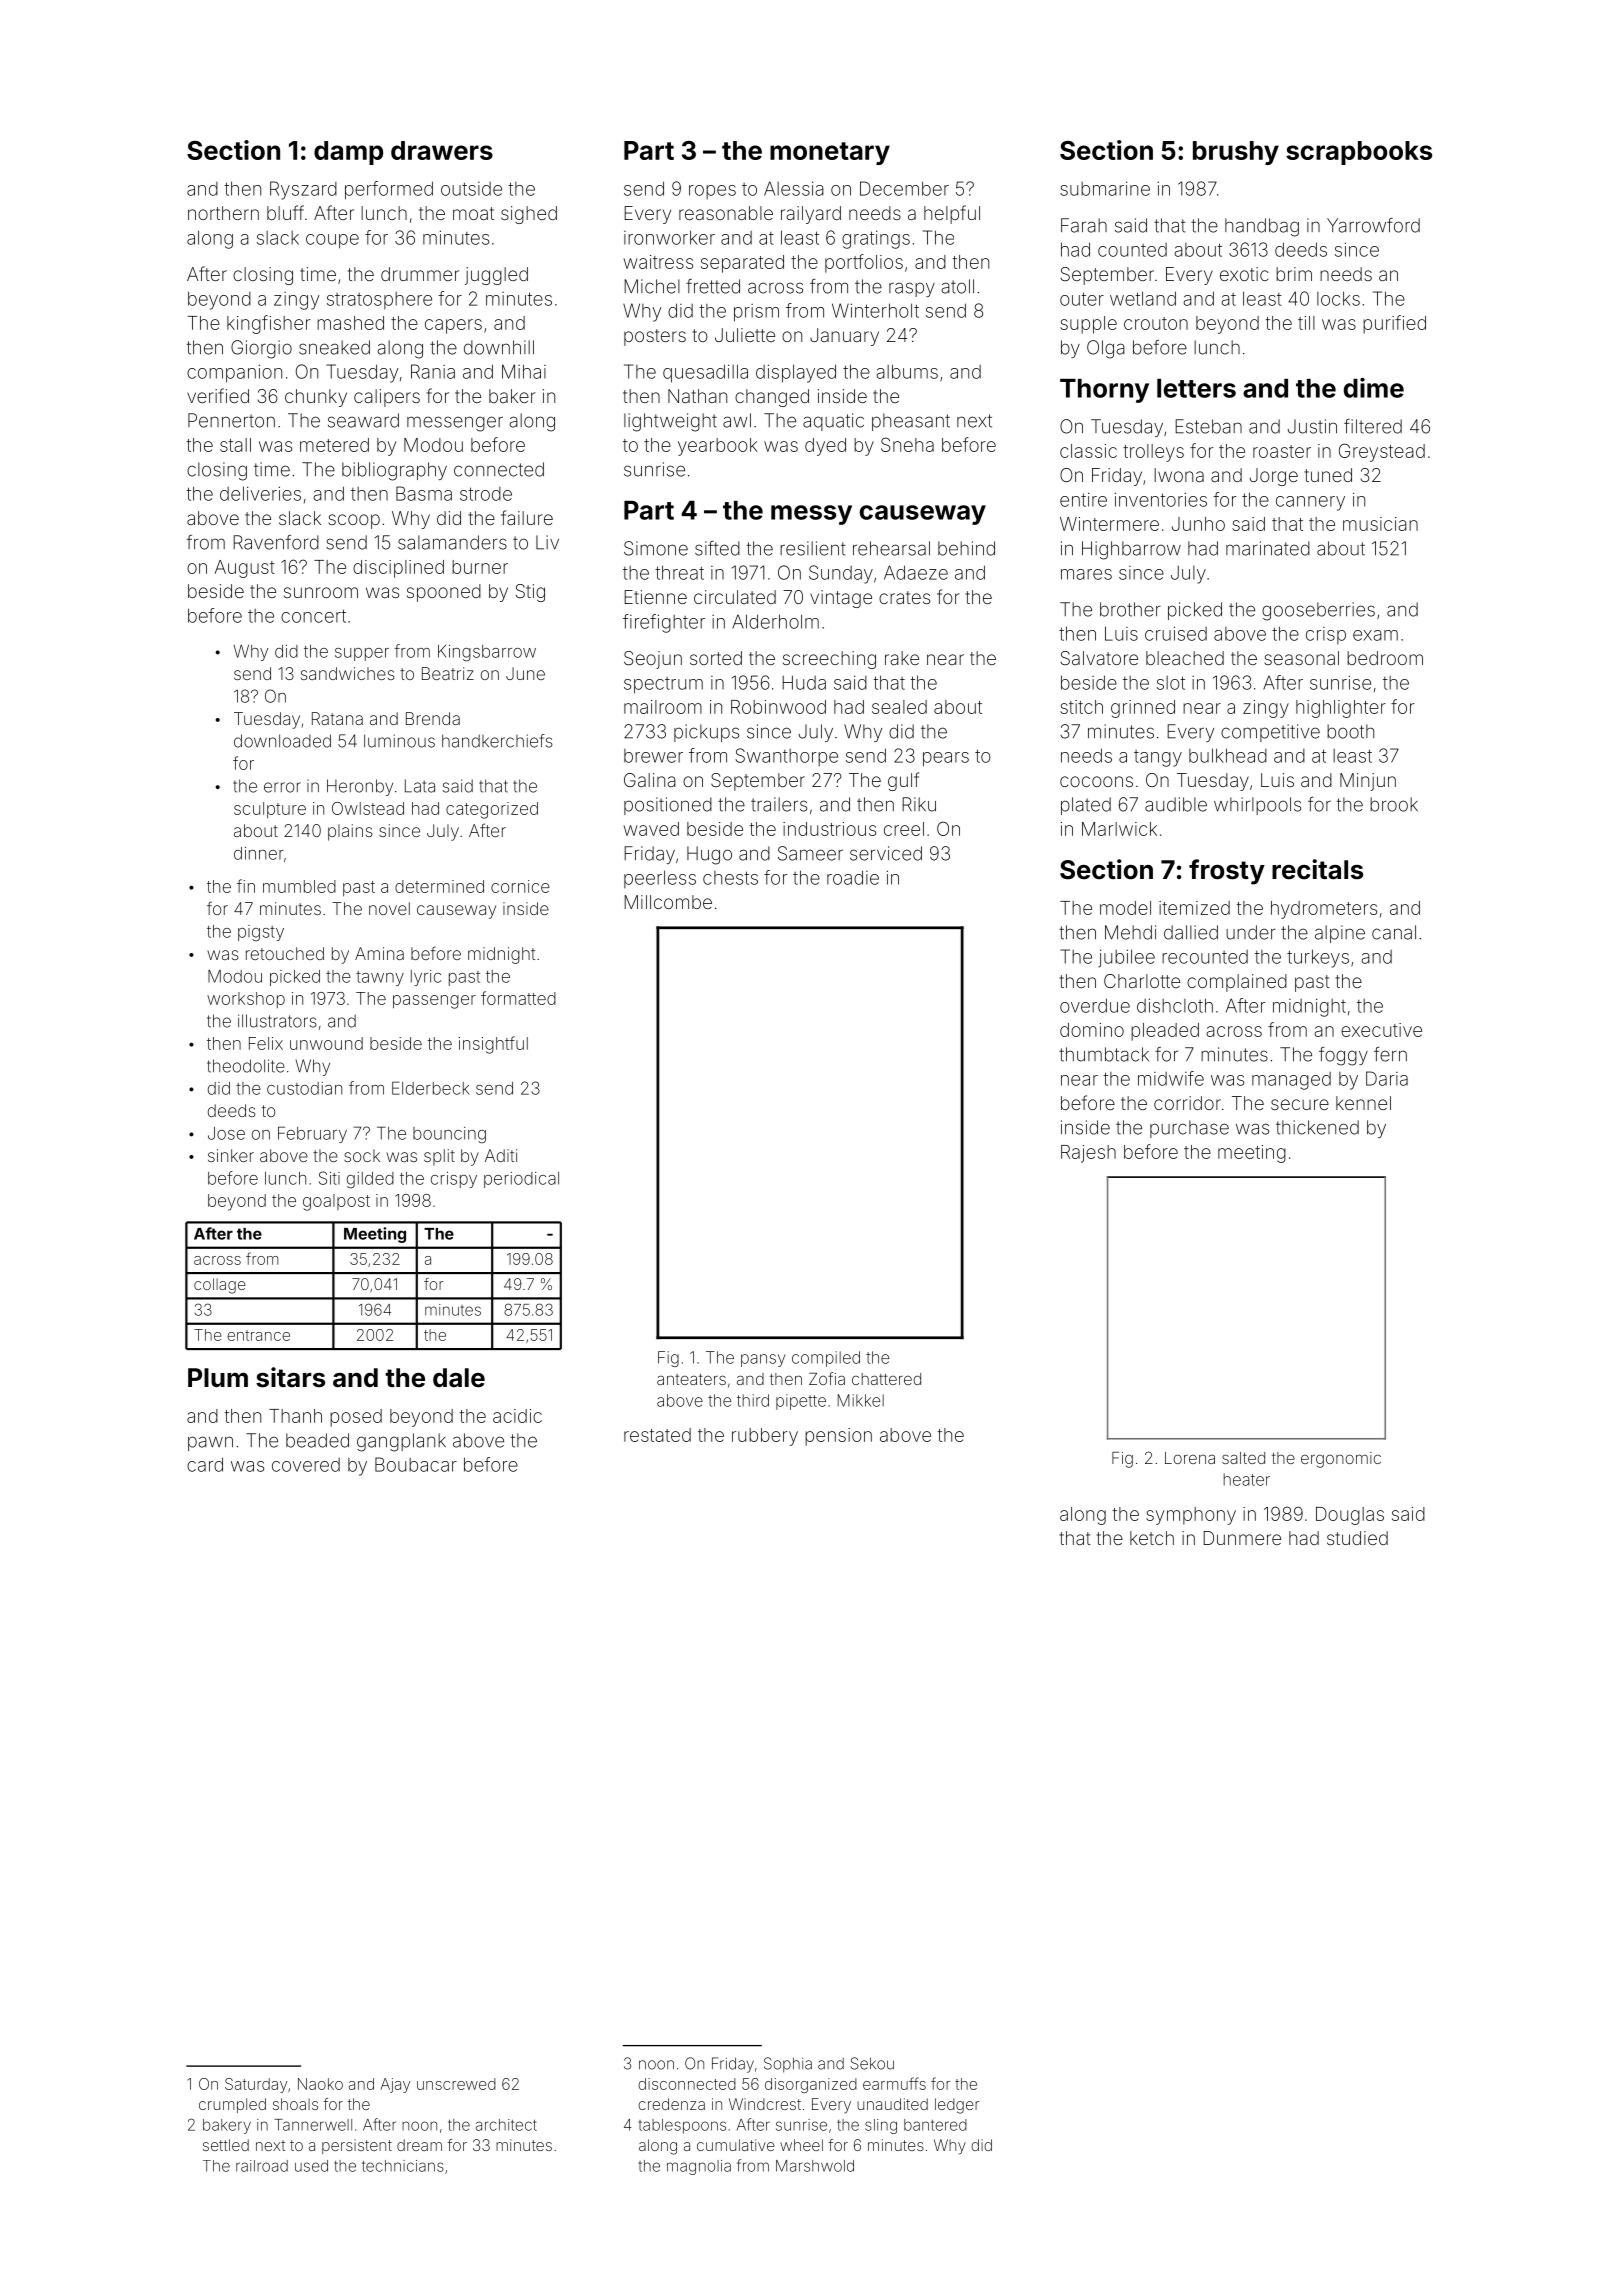  Describe the element at coordinates (430, 1088) in the image. I see `Elderbeck` at that location.
